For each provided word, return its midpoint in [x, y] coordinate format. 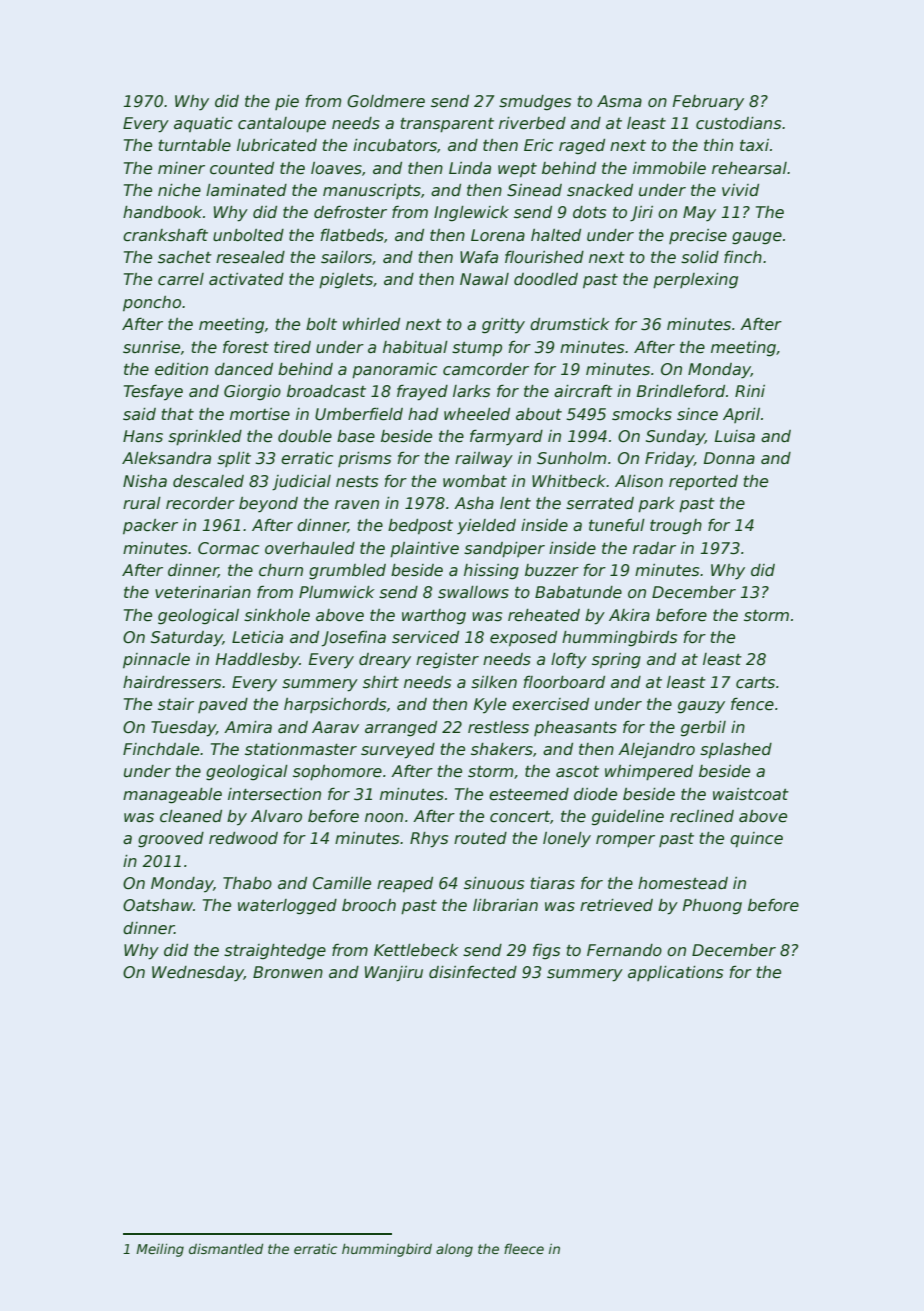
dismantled [226, 1248]
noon [384, 817]
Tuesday [183, 729]
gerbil [703, 729]
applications [675, 973]
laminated [246, 190]
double [305, 436]
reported [703, 483]
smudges [535, 103]
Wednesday [198, 974]
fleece [524, 1248]
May [699, 214]
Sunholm [571, 458]
